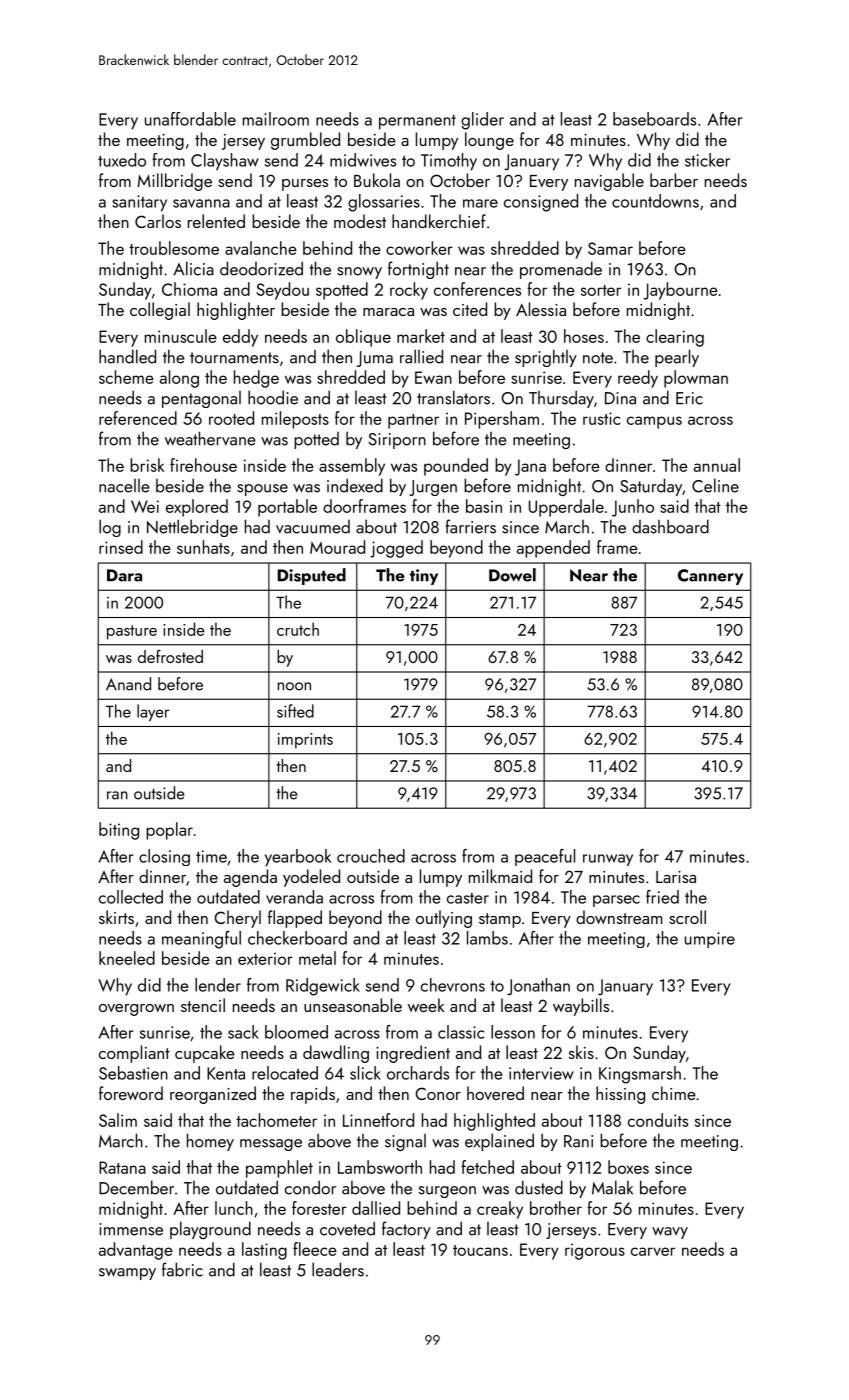  Describe the element at coordinates (243, 1032) in the screenshot. I see `sack` at that location.
